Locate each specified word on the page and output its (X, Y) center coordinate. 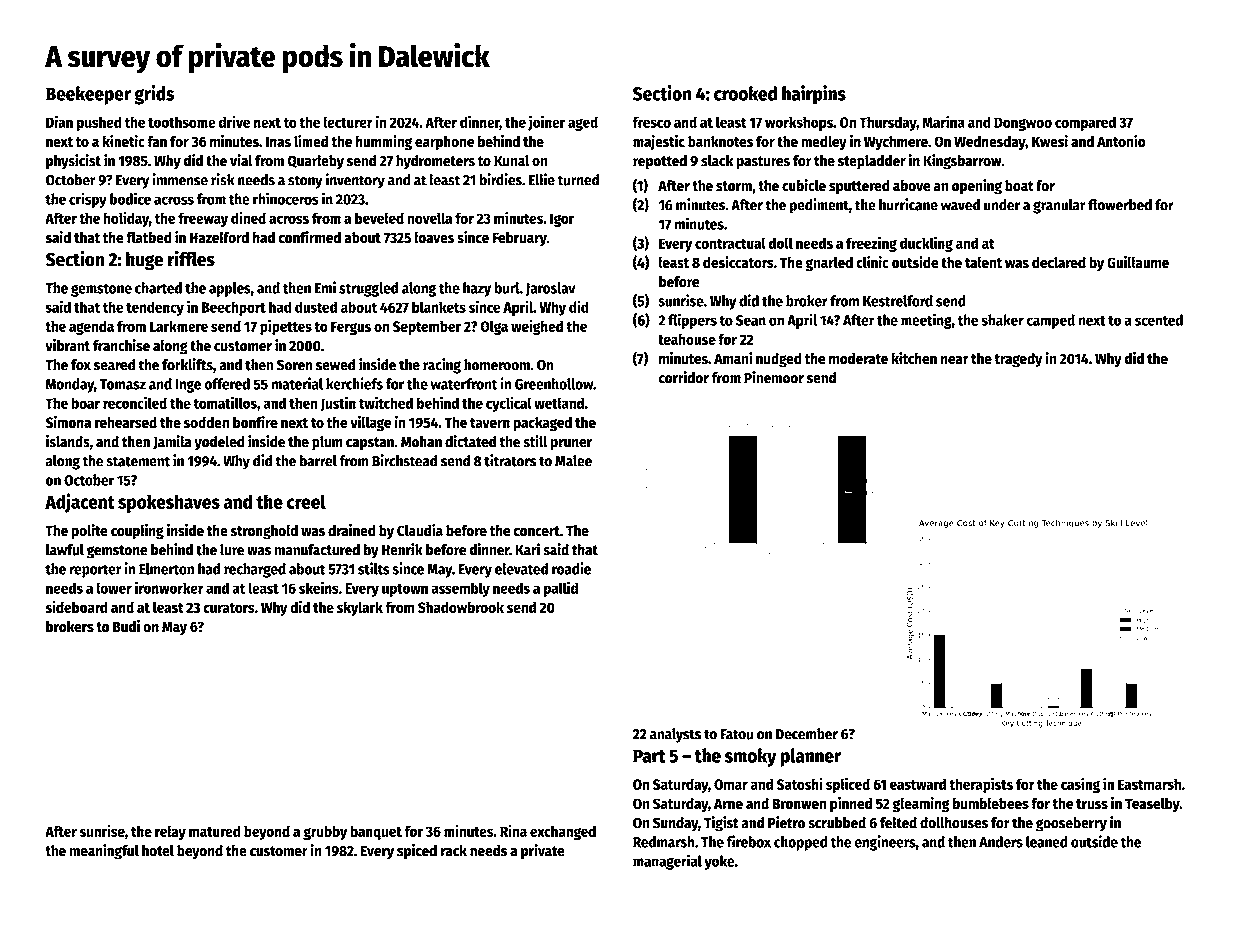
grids (154, 95)
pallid (561, 589)
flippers (692, 321)
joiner (546, 123)
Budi (126, 626)
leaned (1047, 842)
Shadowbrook (461, 607)
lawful (65, 550)
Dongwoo (1023, 124)
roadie (571, 568)
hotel (158, 851)
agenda (91, 327)
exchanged (563, 832)
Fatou (737, 734)
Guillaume (1138, 262)
